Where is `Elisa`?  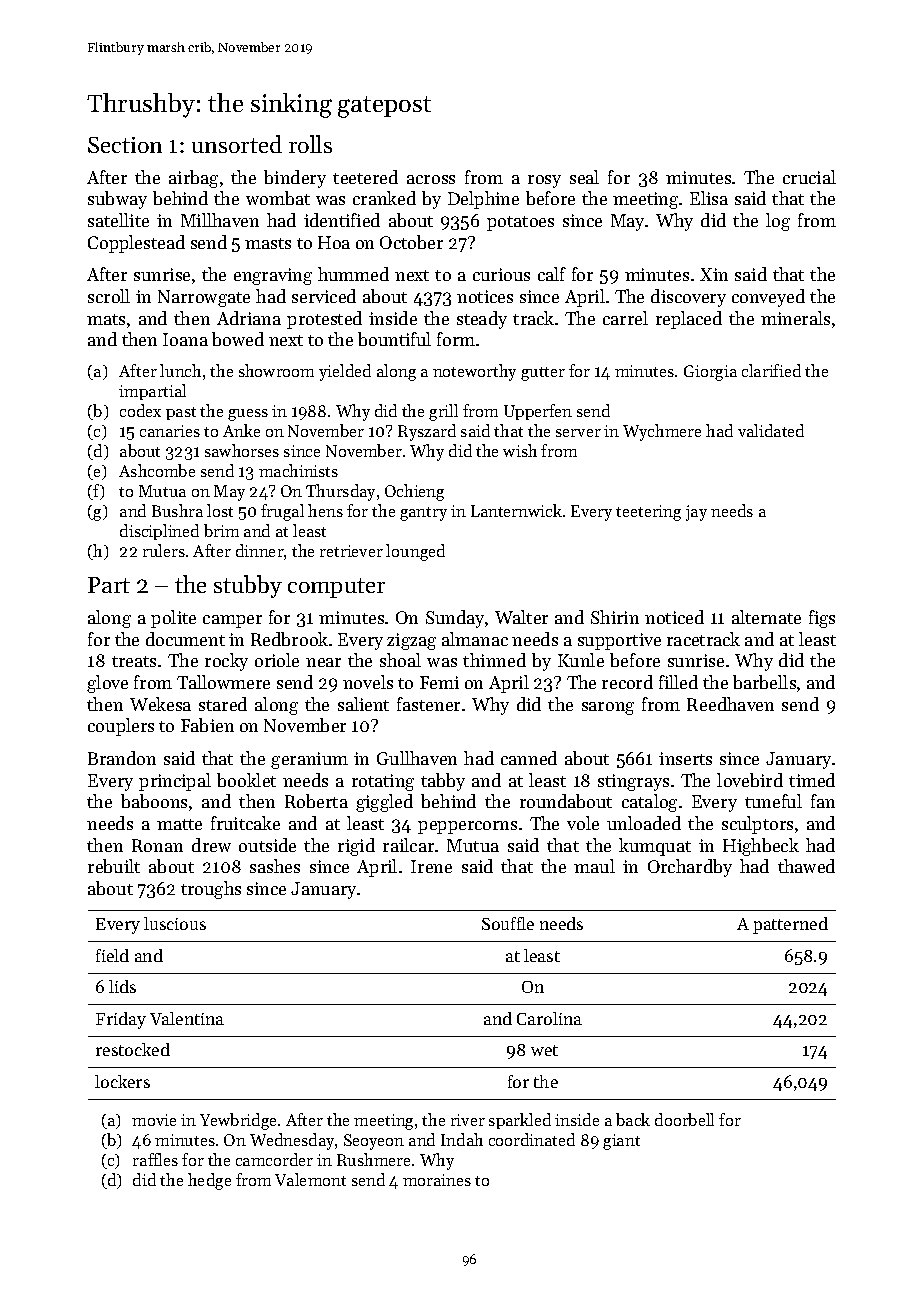 Elisa is located at coordinates (709, 198).
